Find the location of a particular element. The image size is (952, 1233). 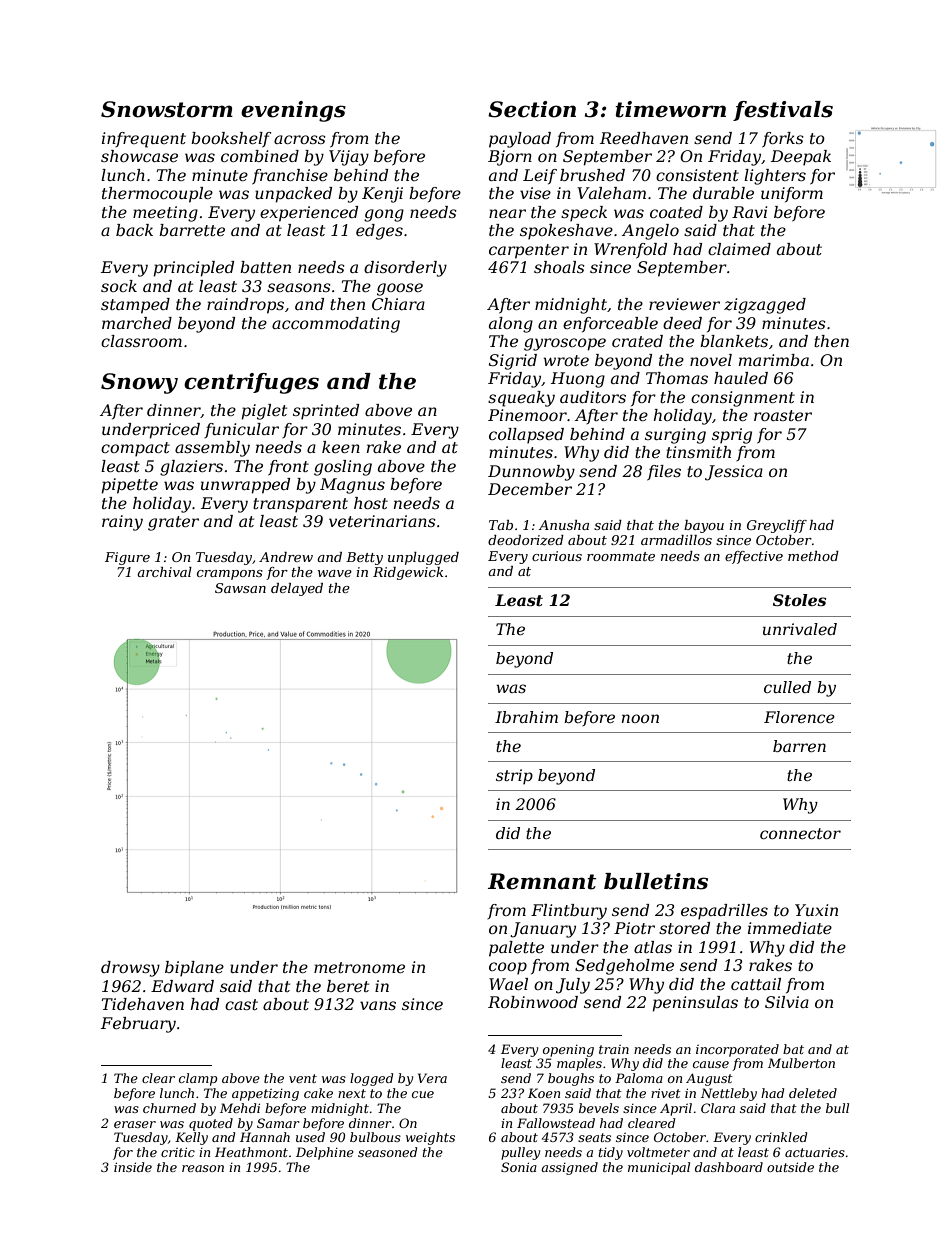

Ibrahim is located at coordinates (526, 717).
